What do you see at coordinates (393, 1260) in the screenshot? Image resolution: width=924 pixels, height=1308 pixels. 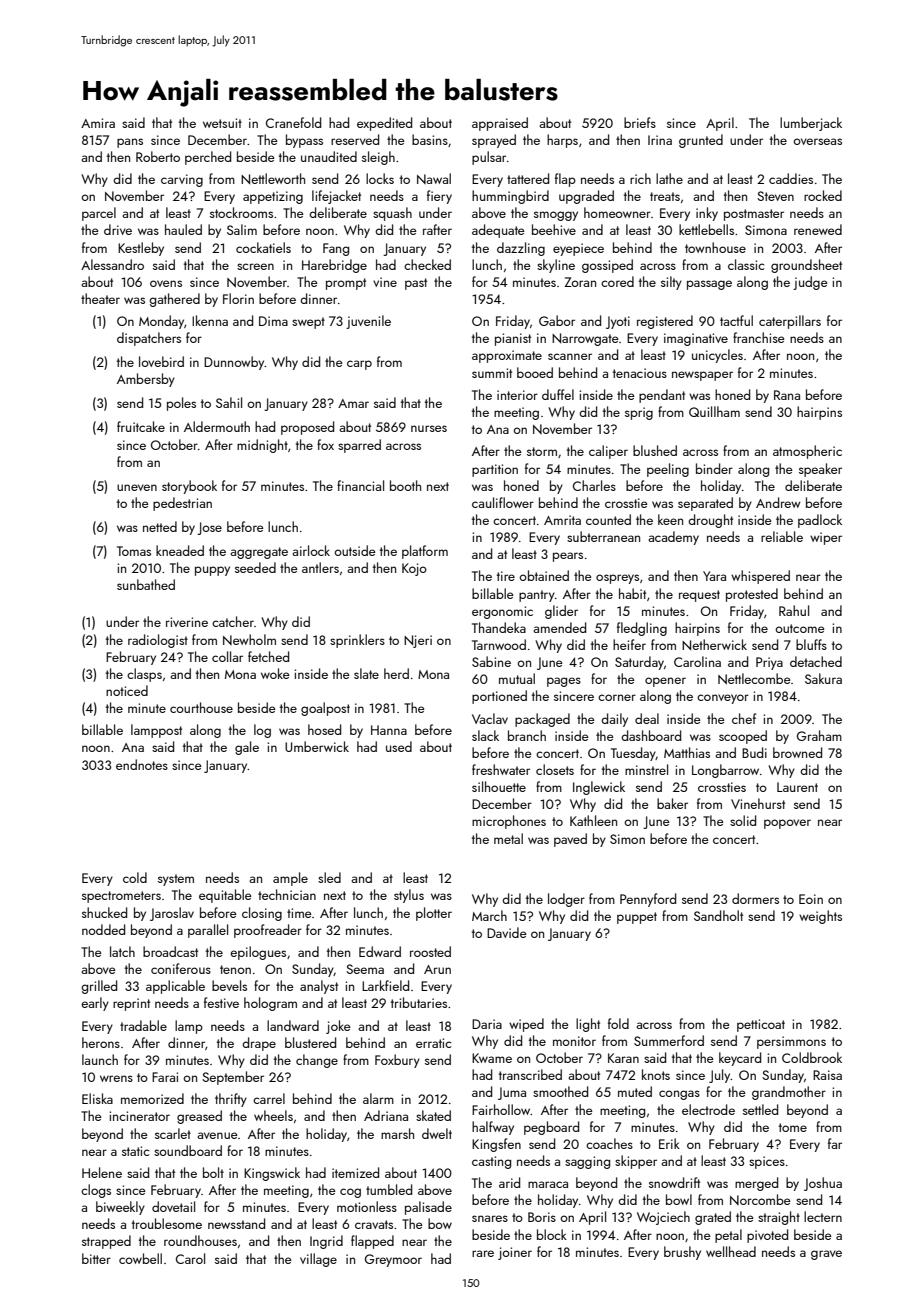 I see `Greymoor` at bounding box center [393, 1260].
